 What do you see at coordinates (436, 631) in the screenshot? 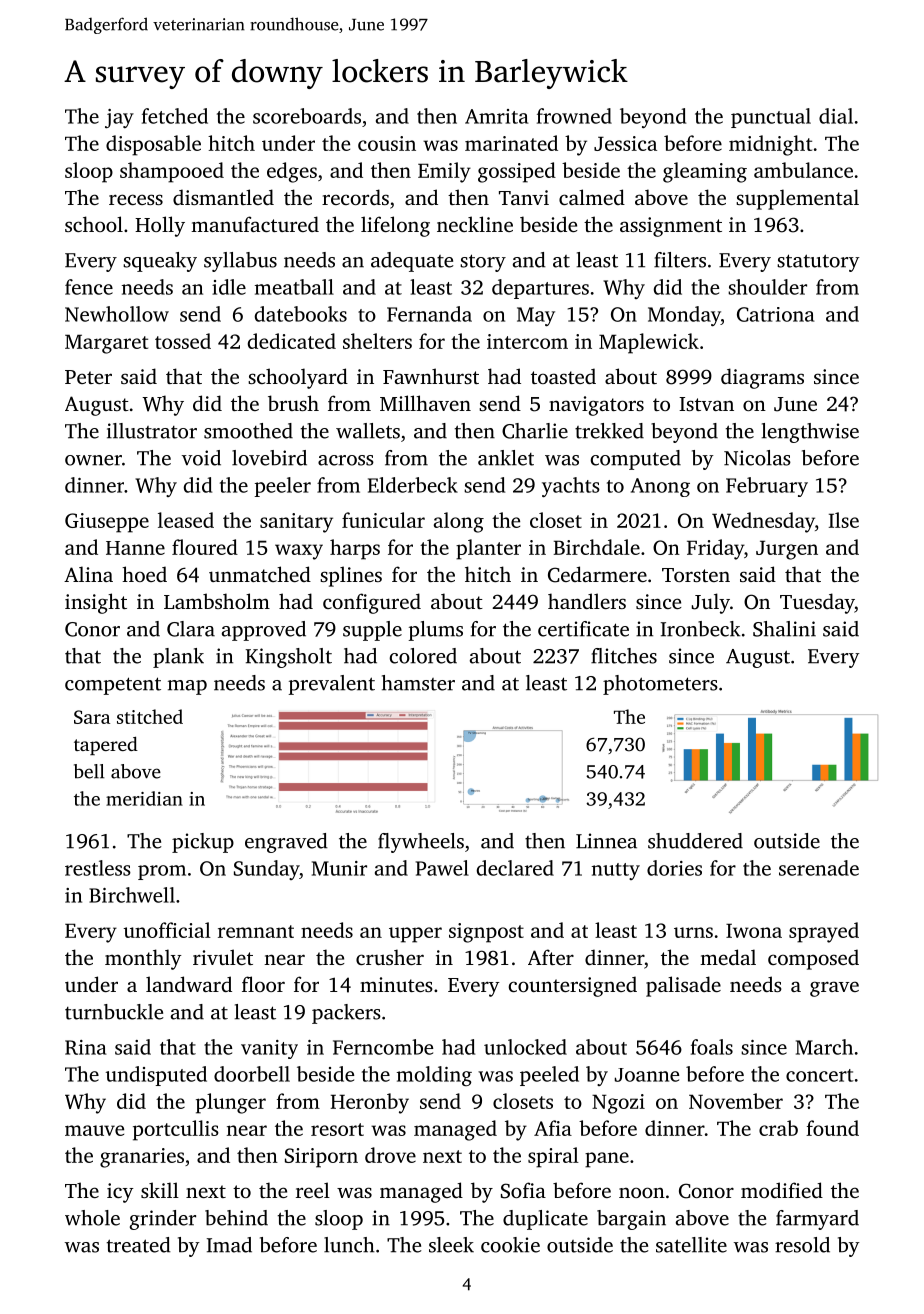
I see `plums` at bounding box center [436, 631].
